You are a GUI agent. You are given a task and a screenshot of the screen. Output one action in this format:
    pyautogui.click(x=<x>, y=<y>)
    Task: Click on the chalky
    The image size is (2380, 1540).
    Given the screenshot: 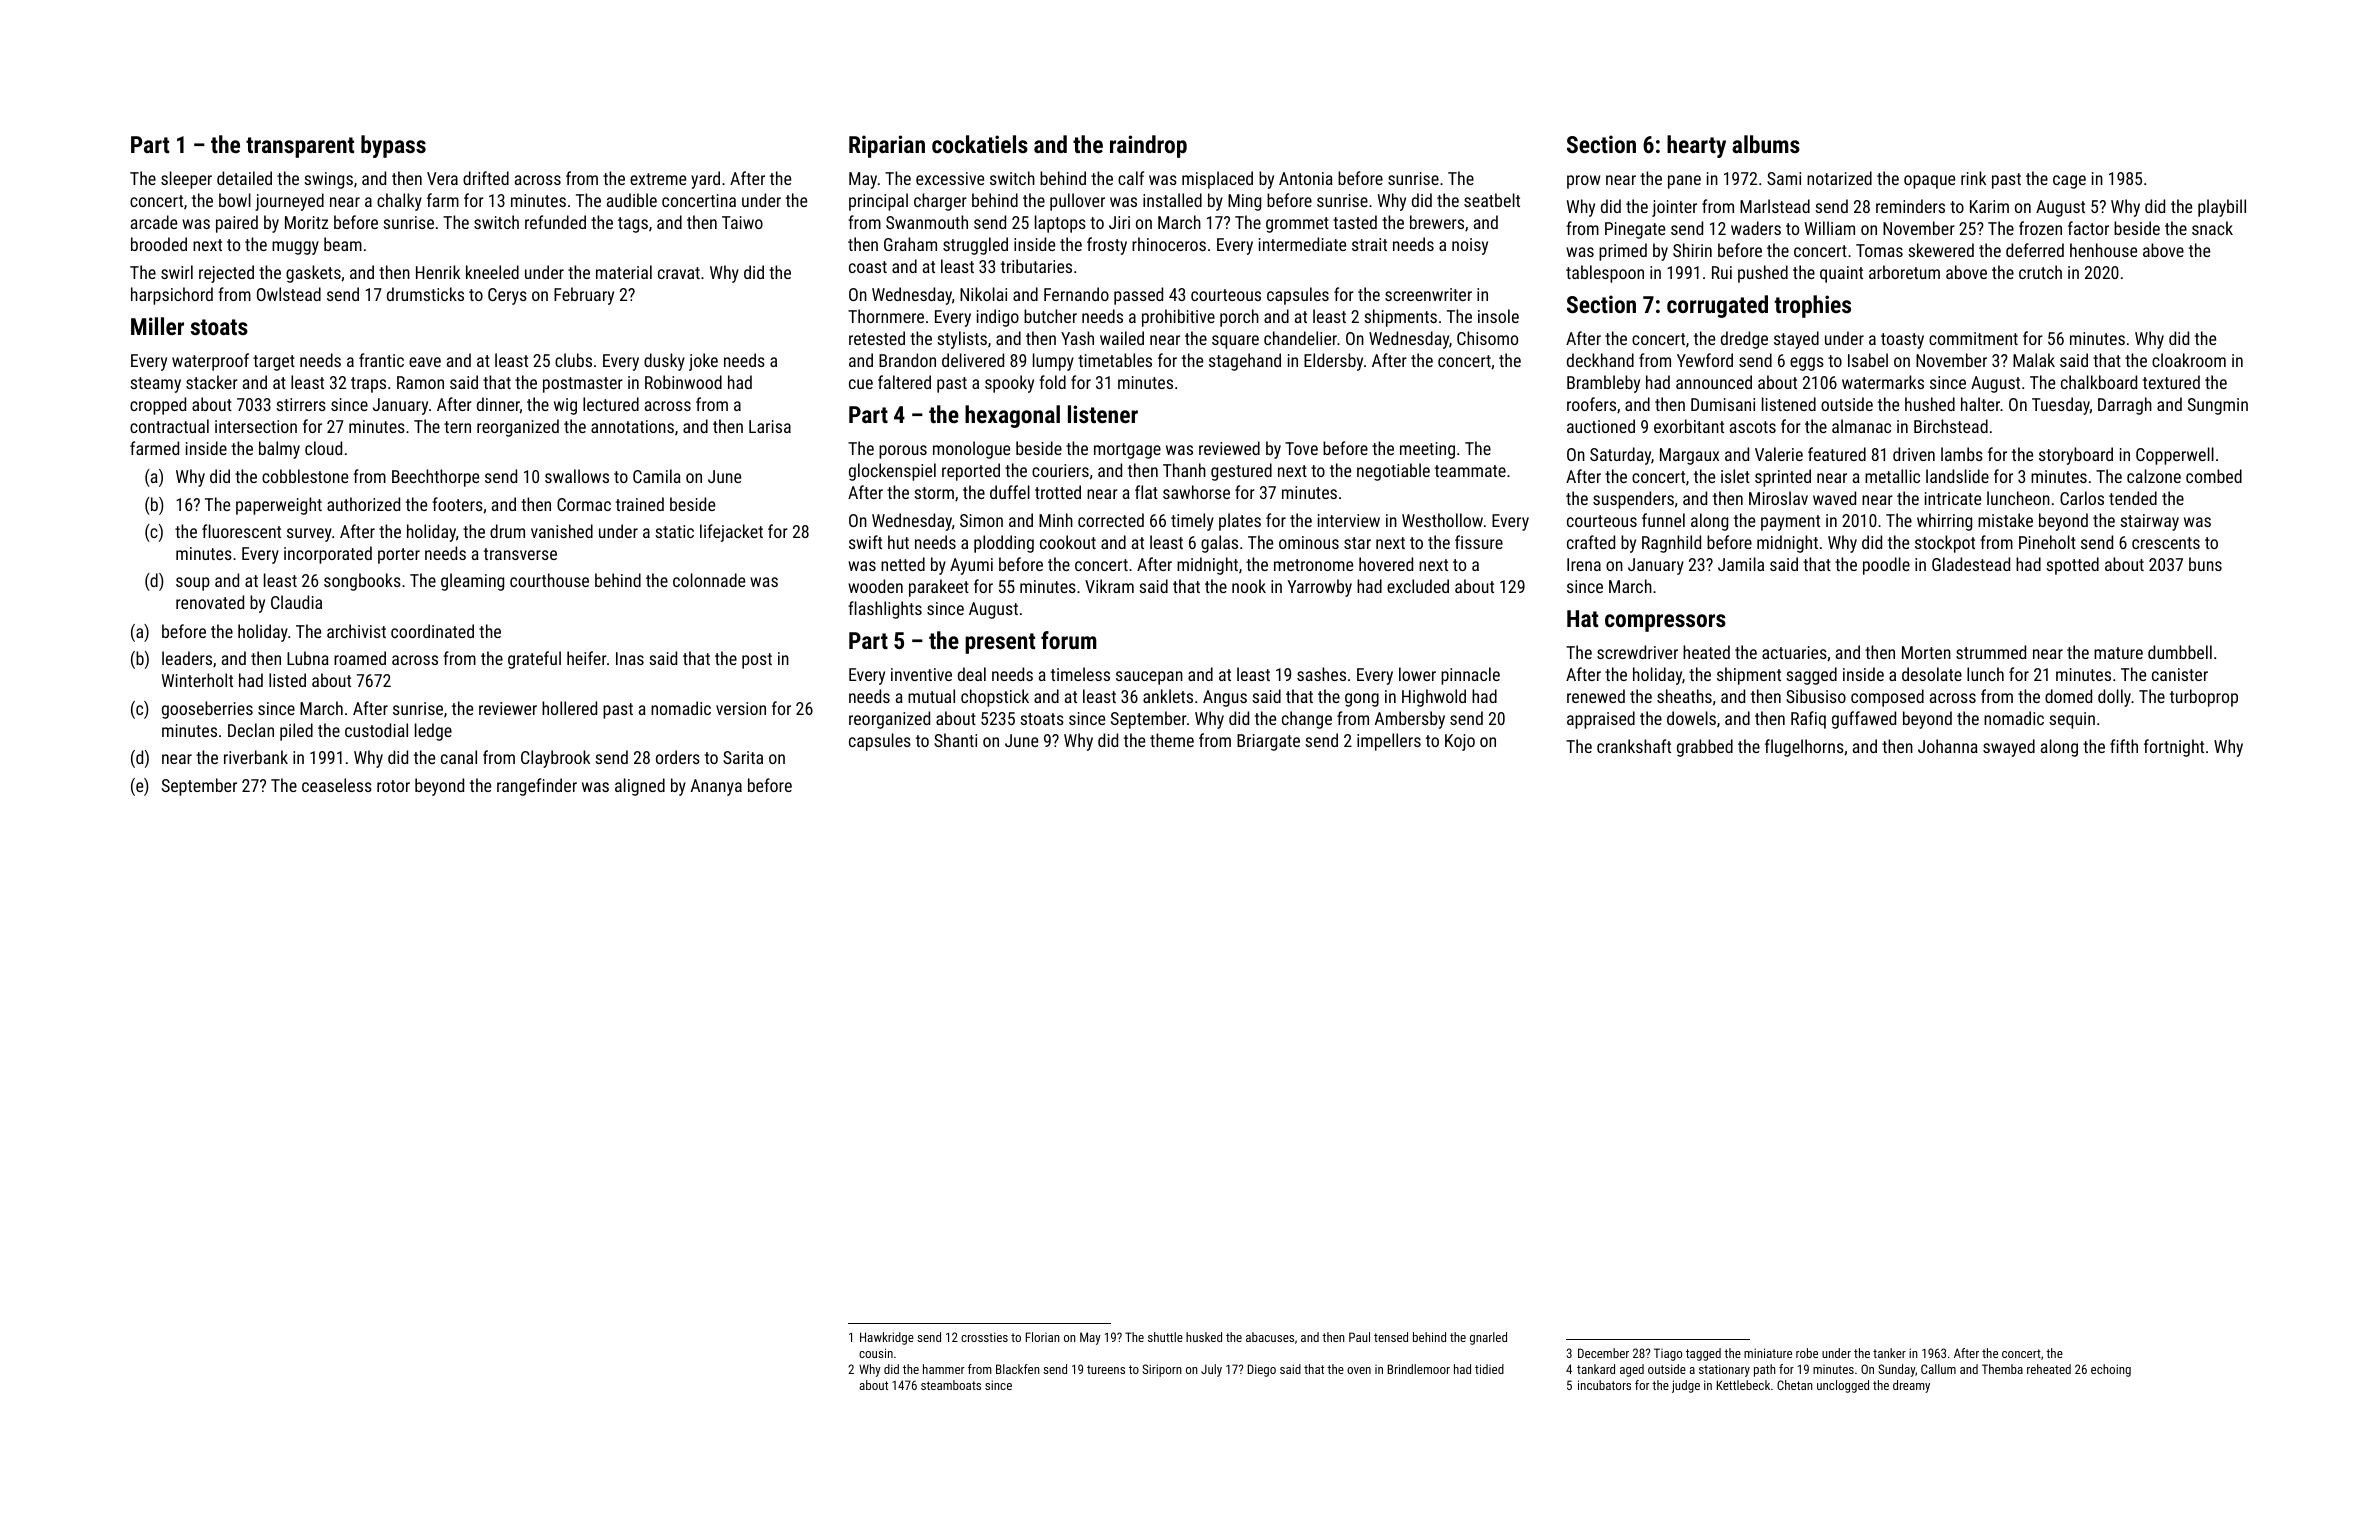 What is the action you would take?
    pyautogui.click(x=399, y=202)
